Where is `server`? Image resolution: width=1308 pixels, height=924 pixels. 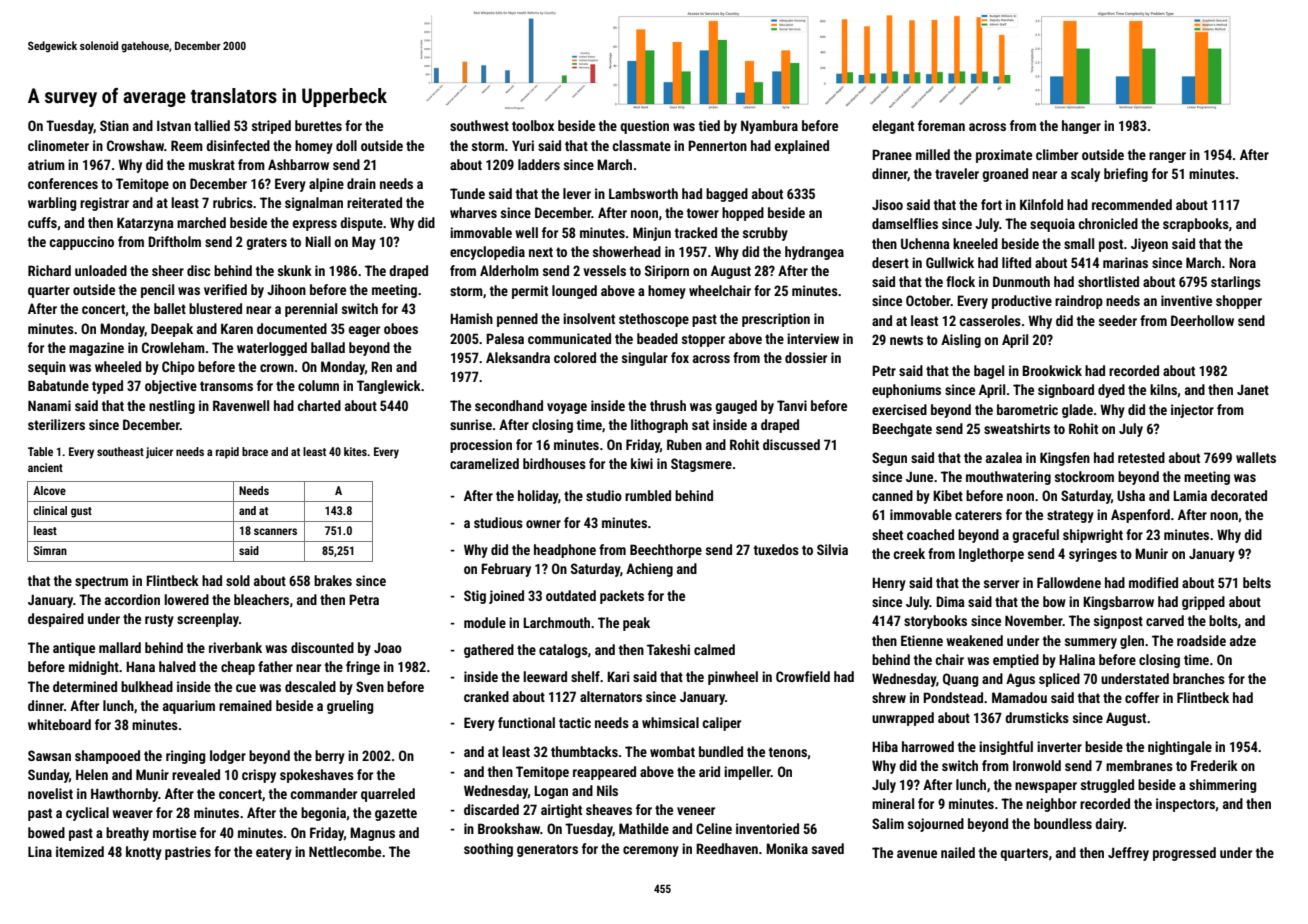 server is located at coordinates (1001, 584).
